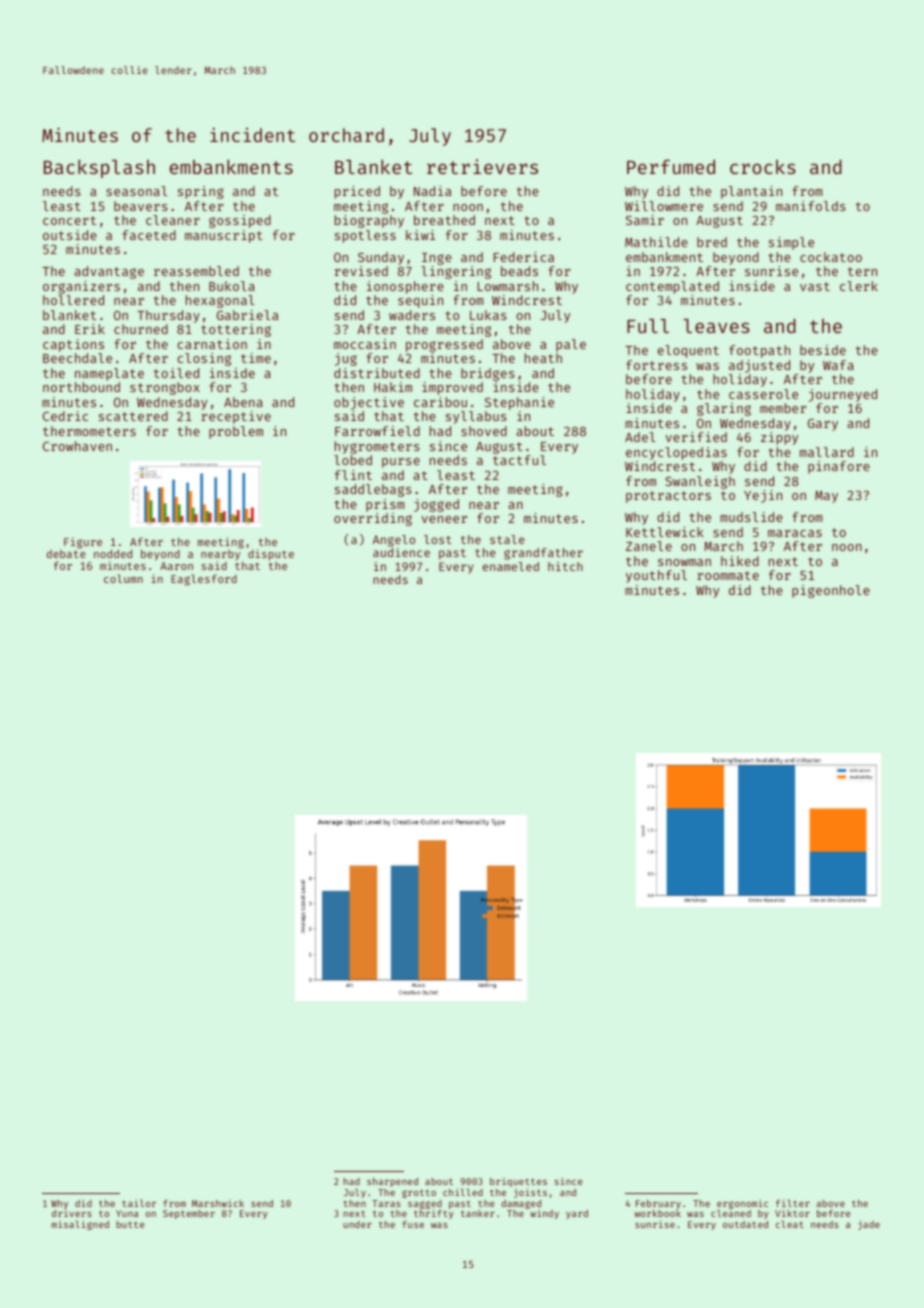 This screenshot has height=1308, width=924. What do you see at coordinates (438, 539) in the screenshot?
I see `lost` at bounding box center [438, 539].
